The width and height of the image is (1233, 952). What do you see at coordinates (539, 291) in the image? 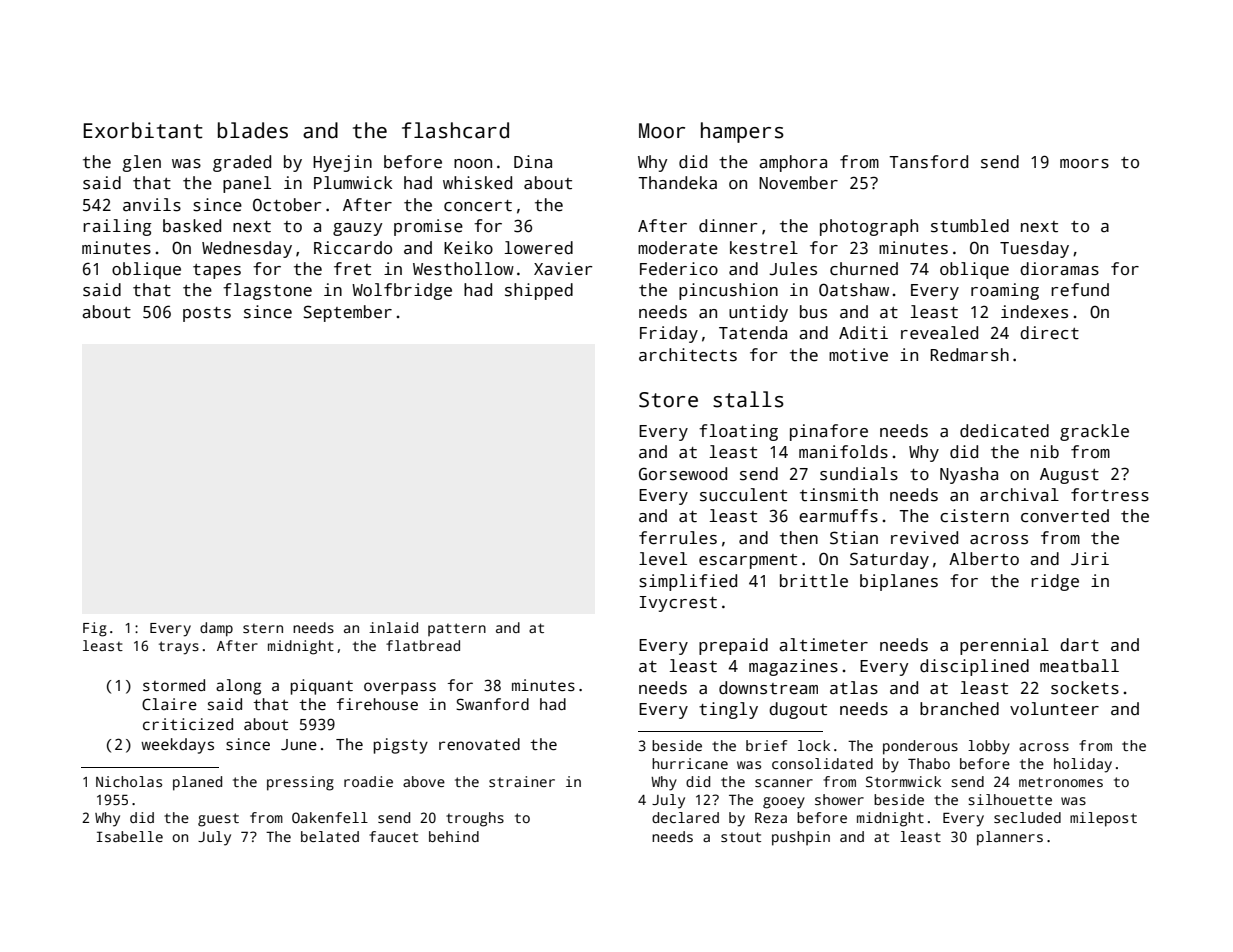
I see `shipped` at bounding box center [539, 291].
